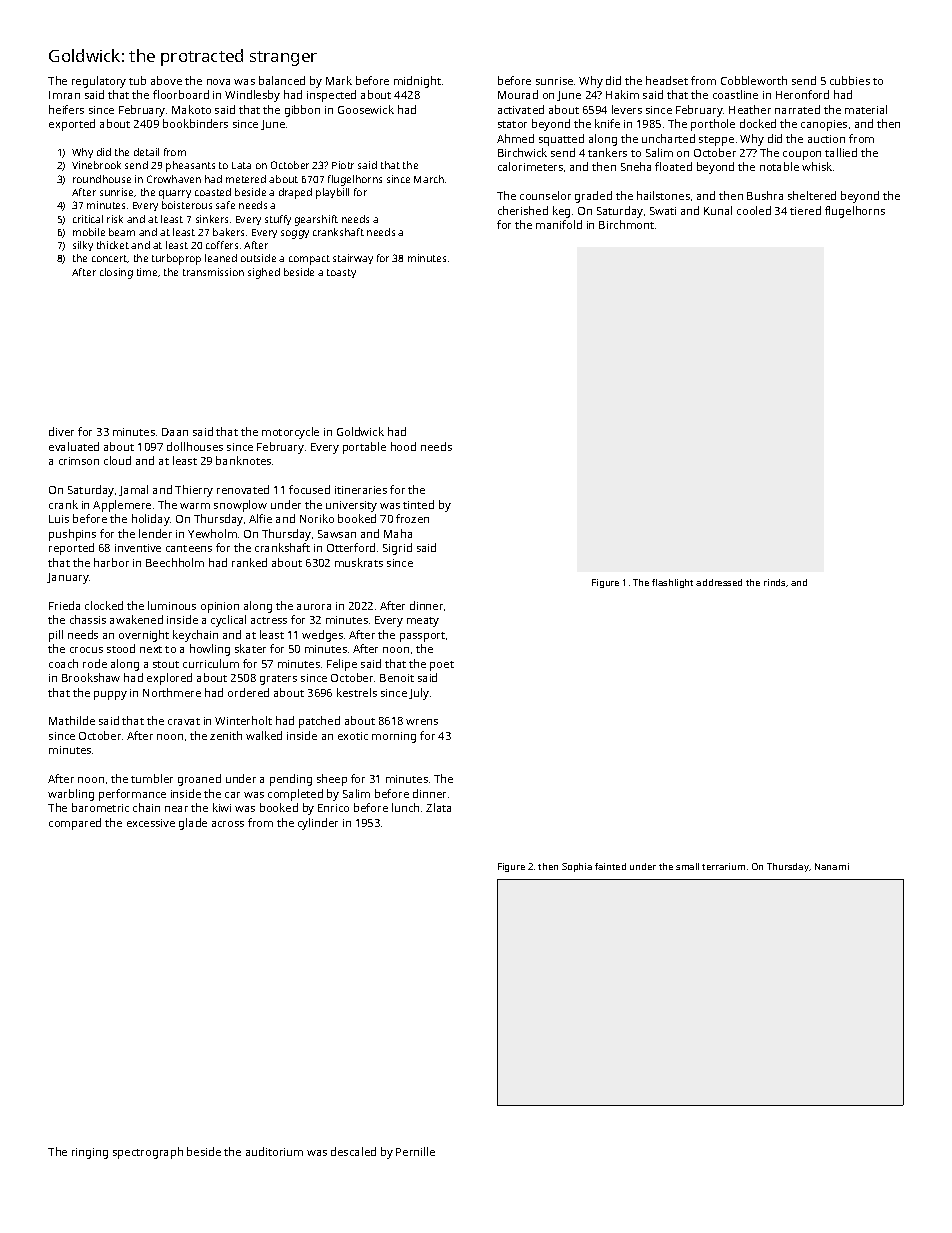 Image resolution: width=952 pixels, height=1233 pixels. Describe the element at coordinates (137, 80) in the screenshot. I see `tub` at that location.
